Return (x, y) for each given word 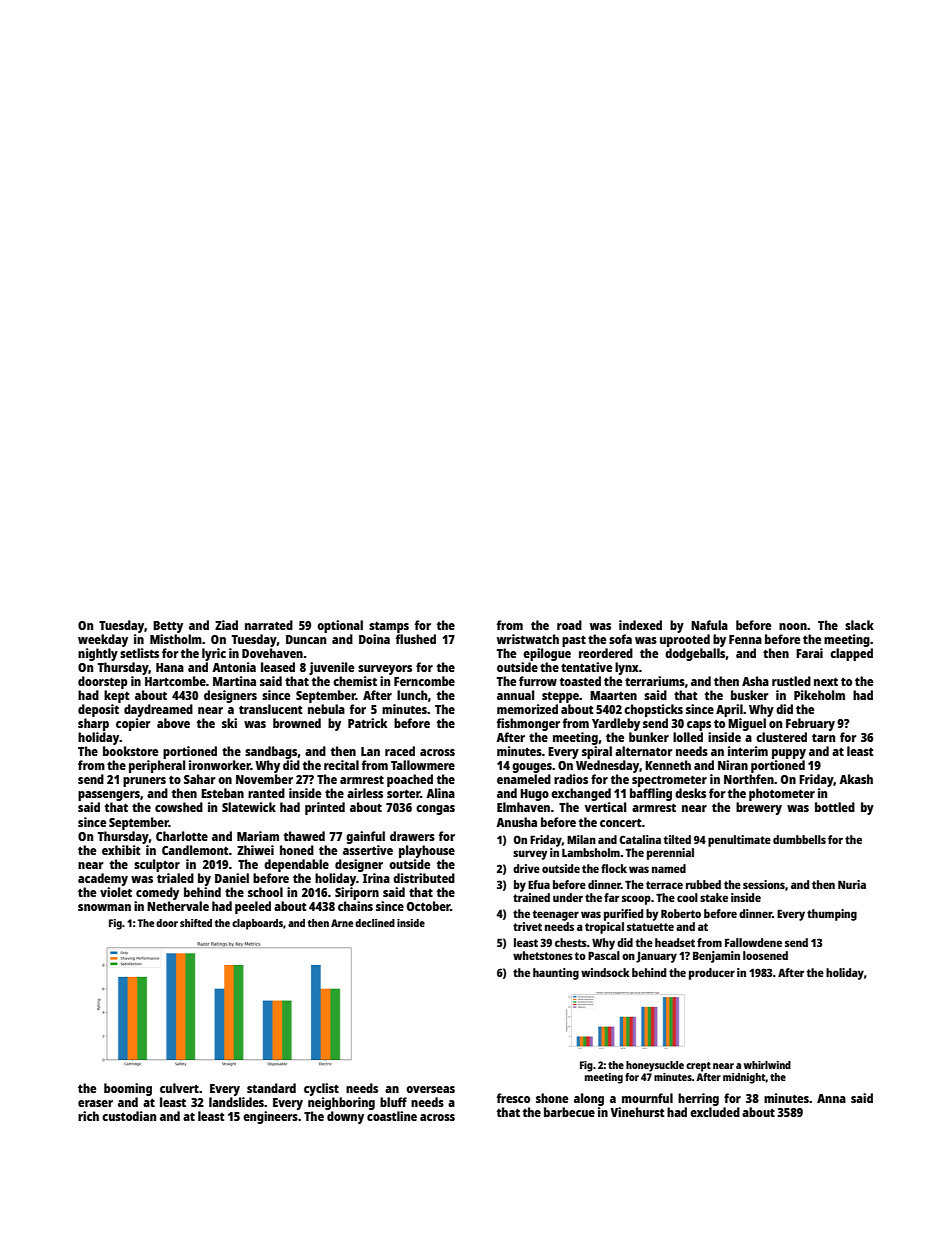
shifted (196, 923)
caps (699, 726)
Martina (234, 681)
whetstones (543, 955)
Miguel (747, 724)
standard (271, 1088)
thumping (832, 915)
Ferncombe (424, 681)
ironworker (220, 765)
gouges (532, 768)
